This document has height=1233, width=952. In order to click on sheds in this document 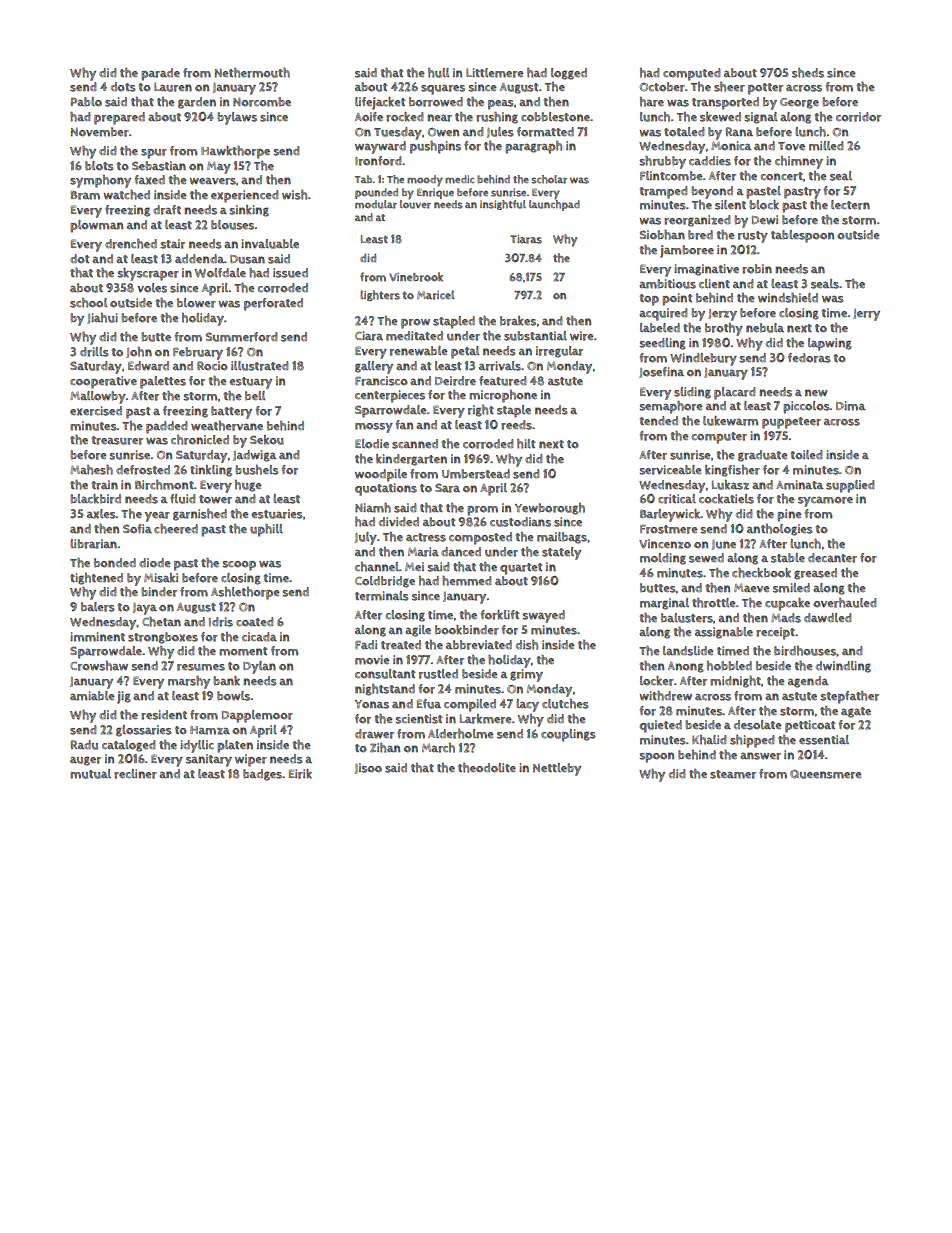, I will do `click(808, 73)`.
